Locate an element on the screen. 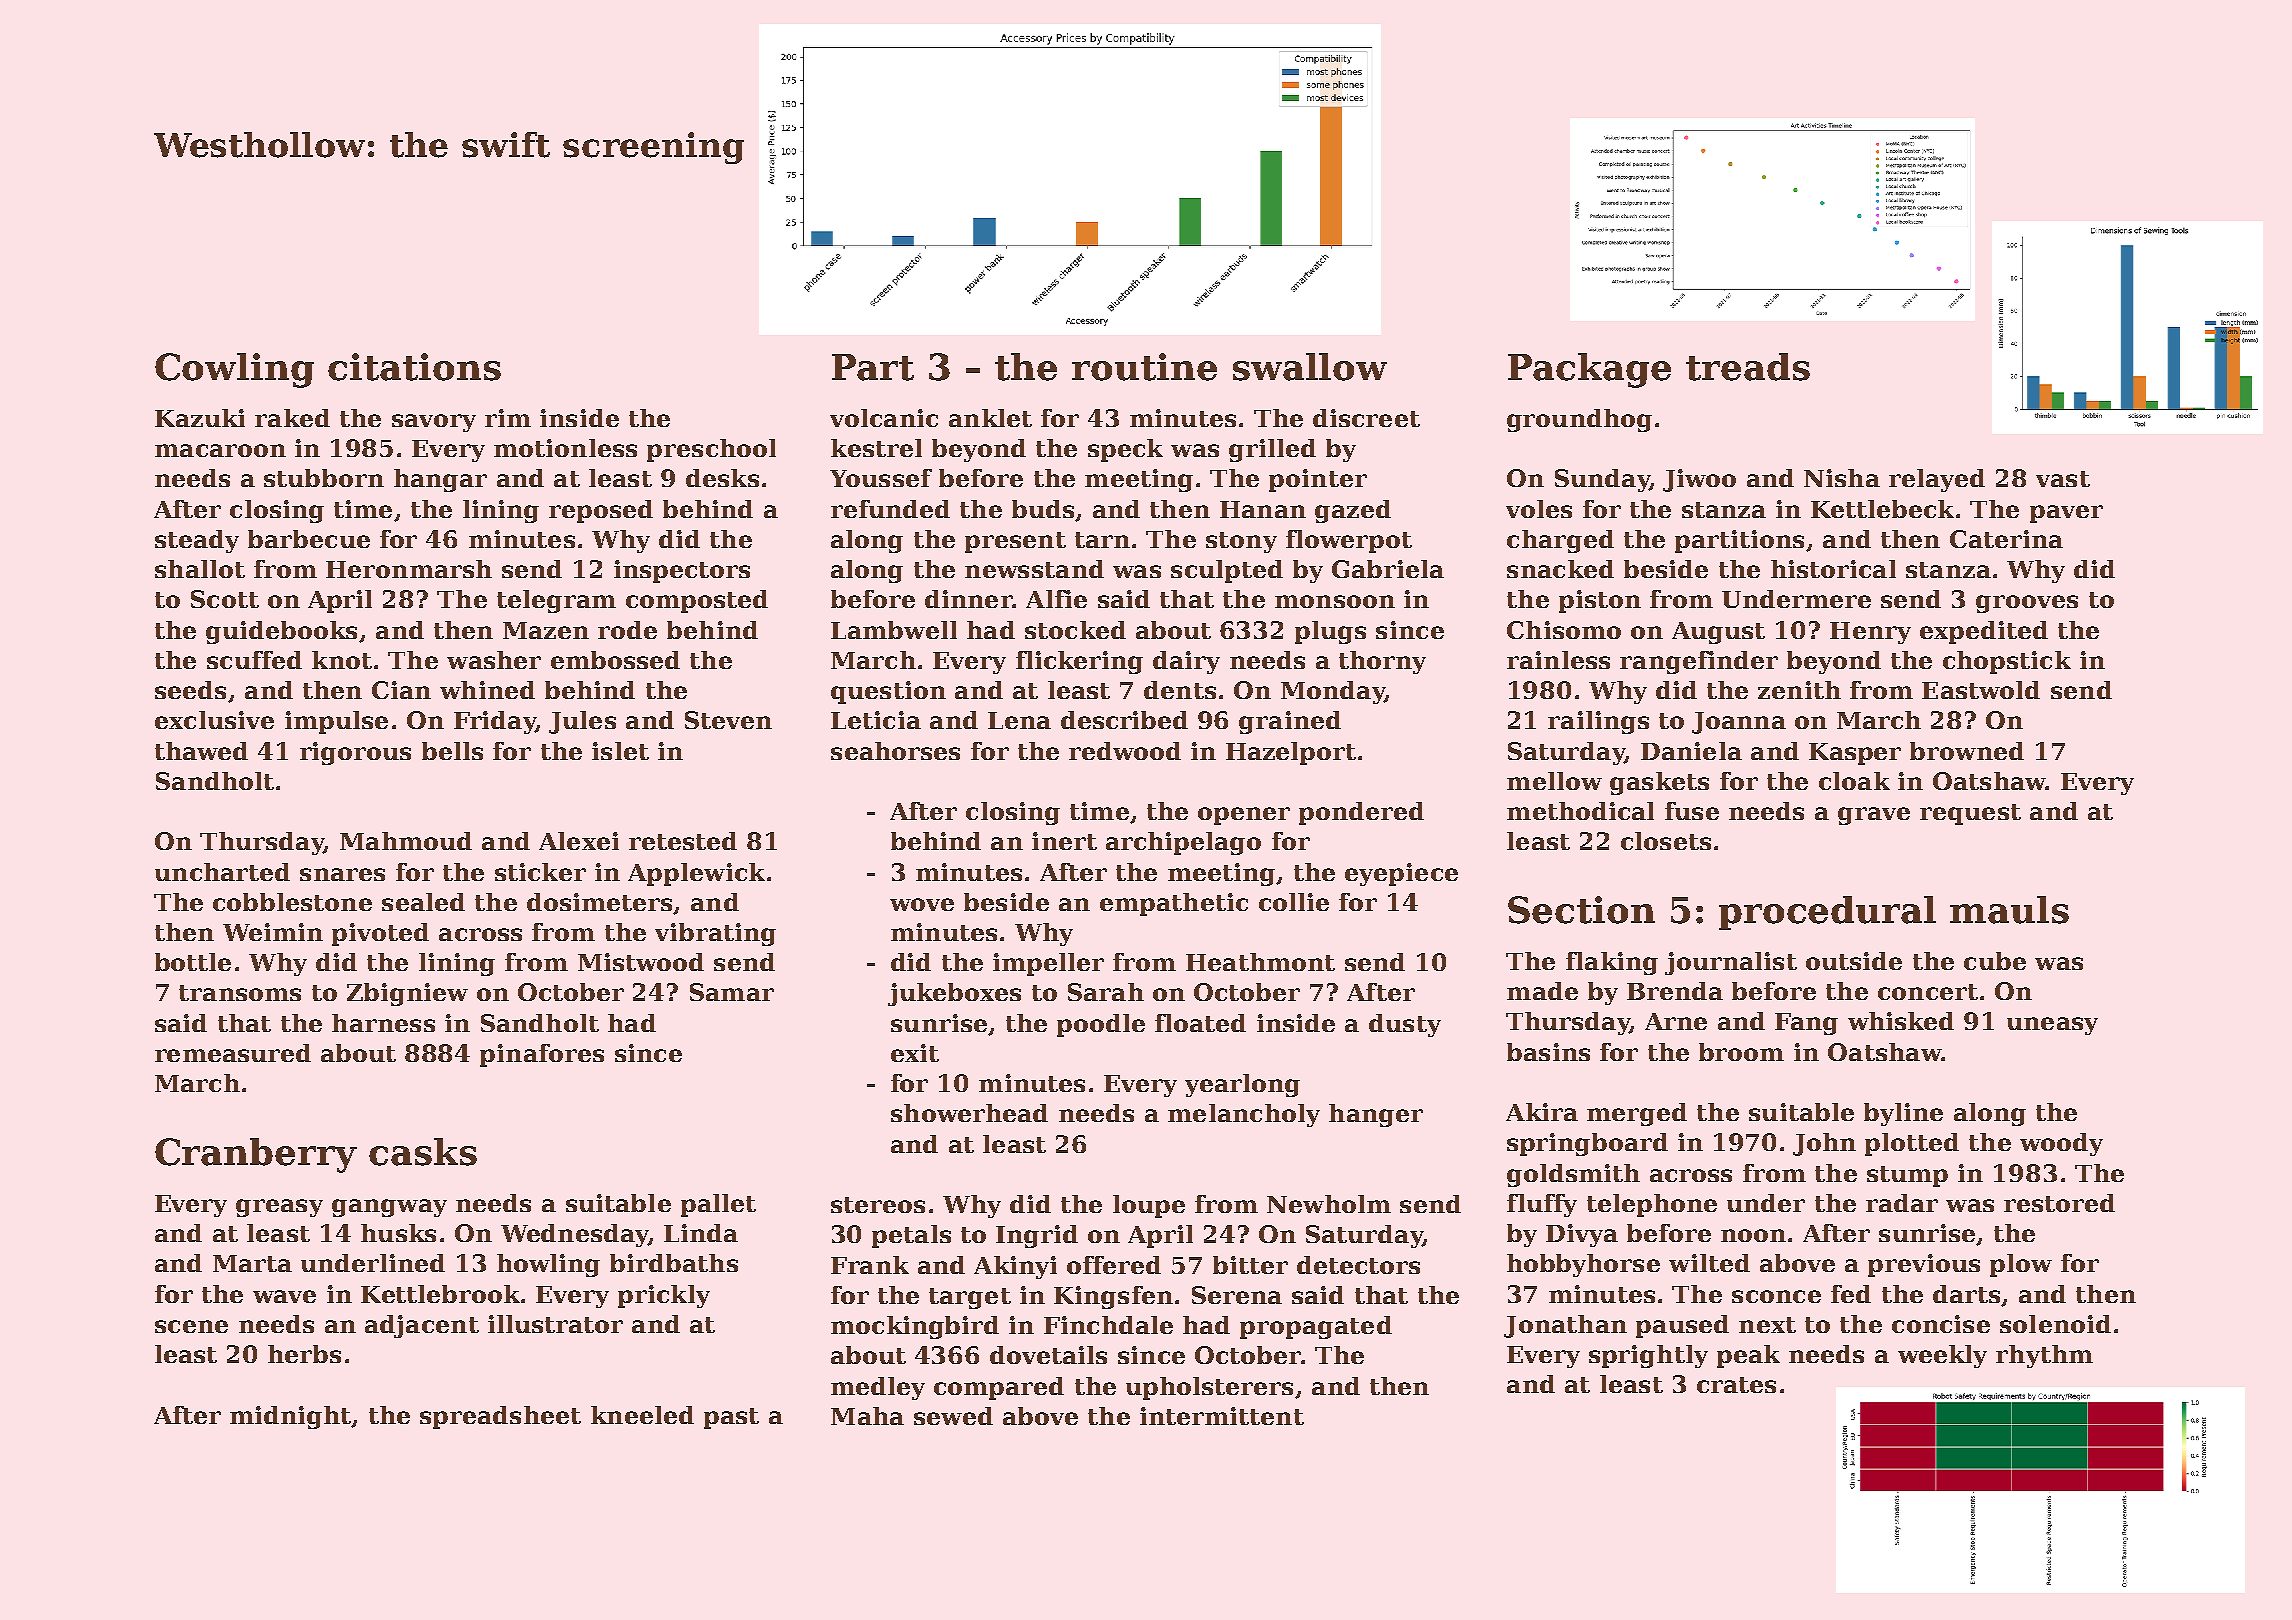 The height and width of the screenshot is (1620, 2292). treads is located at coordinates (1748, 367).
